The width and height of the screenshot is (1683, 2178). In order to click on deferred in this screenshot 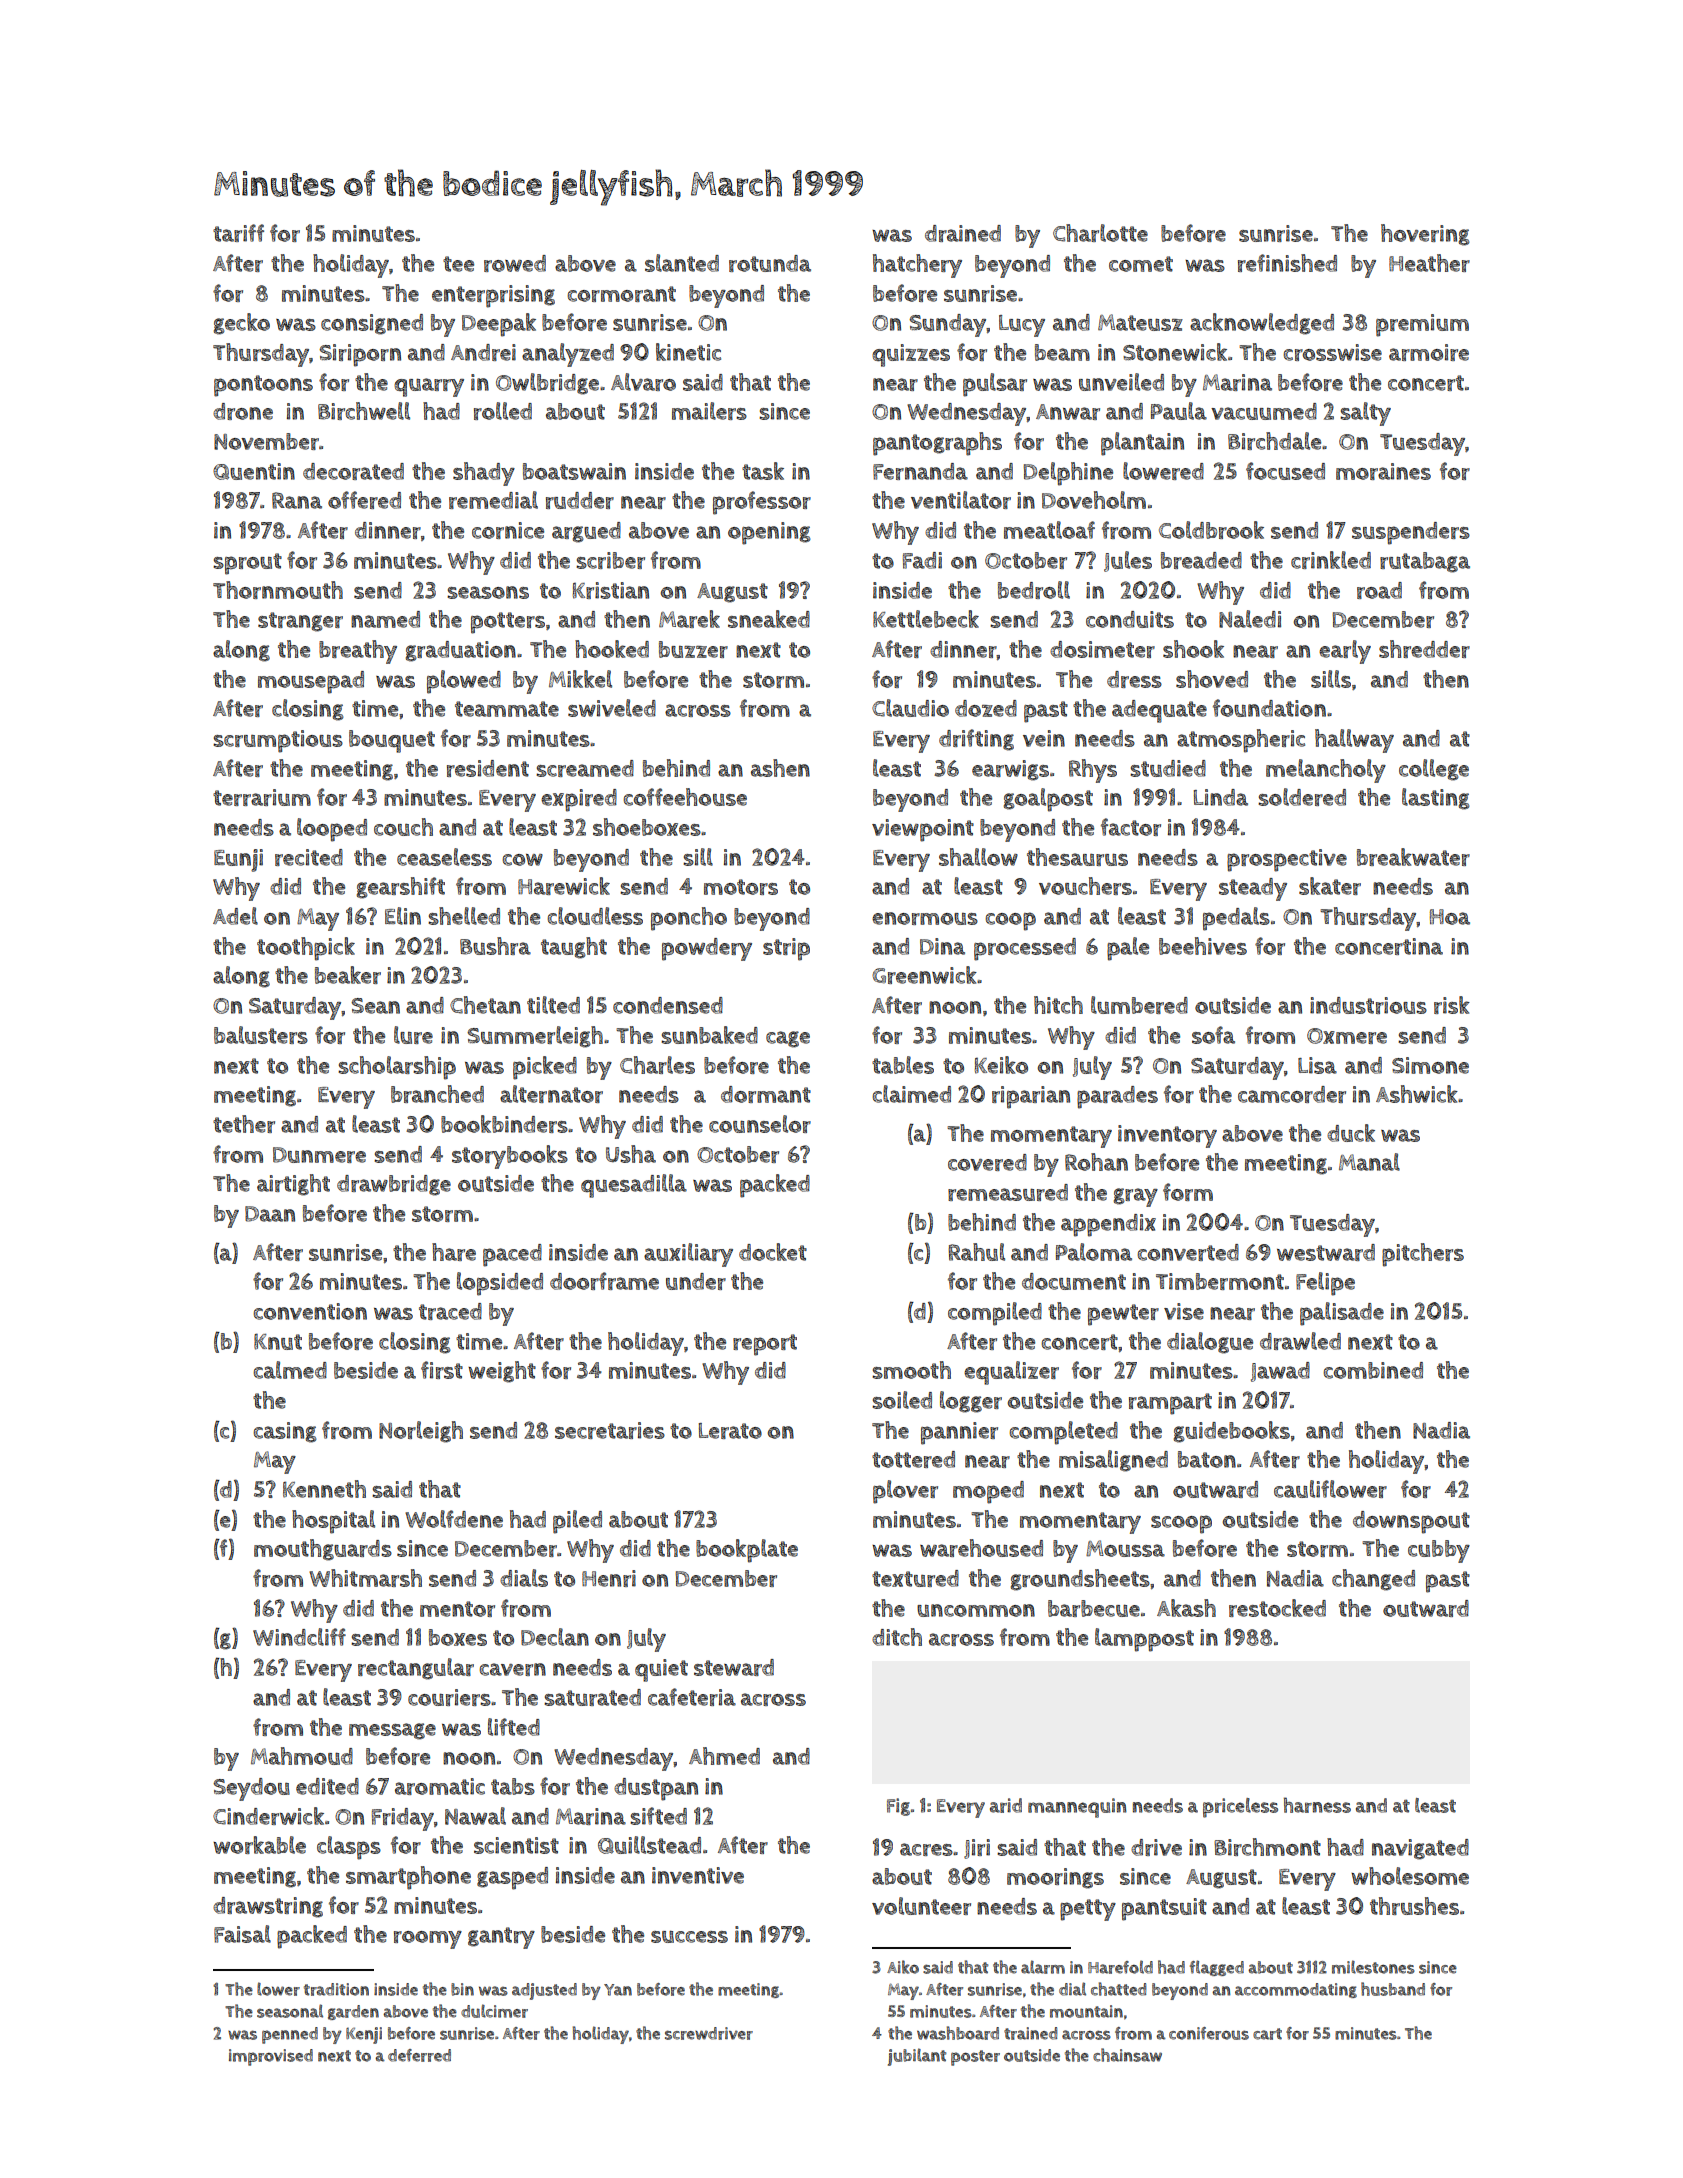, I will do `click(419, 2055)`.
